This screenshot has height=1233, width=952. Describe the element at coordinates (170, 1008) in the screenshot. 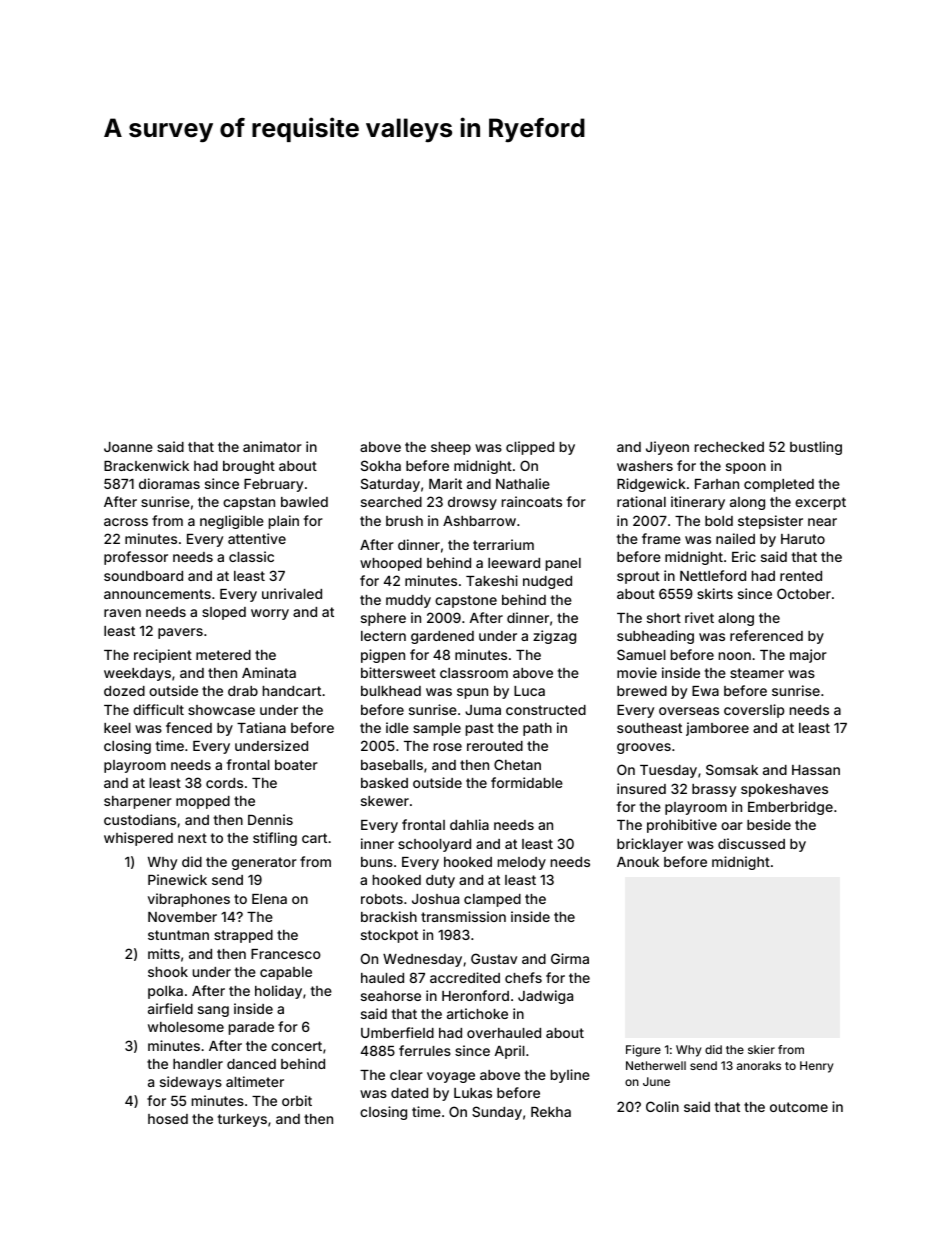

I see `airfield` at that location.
